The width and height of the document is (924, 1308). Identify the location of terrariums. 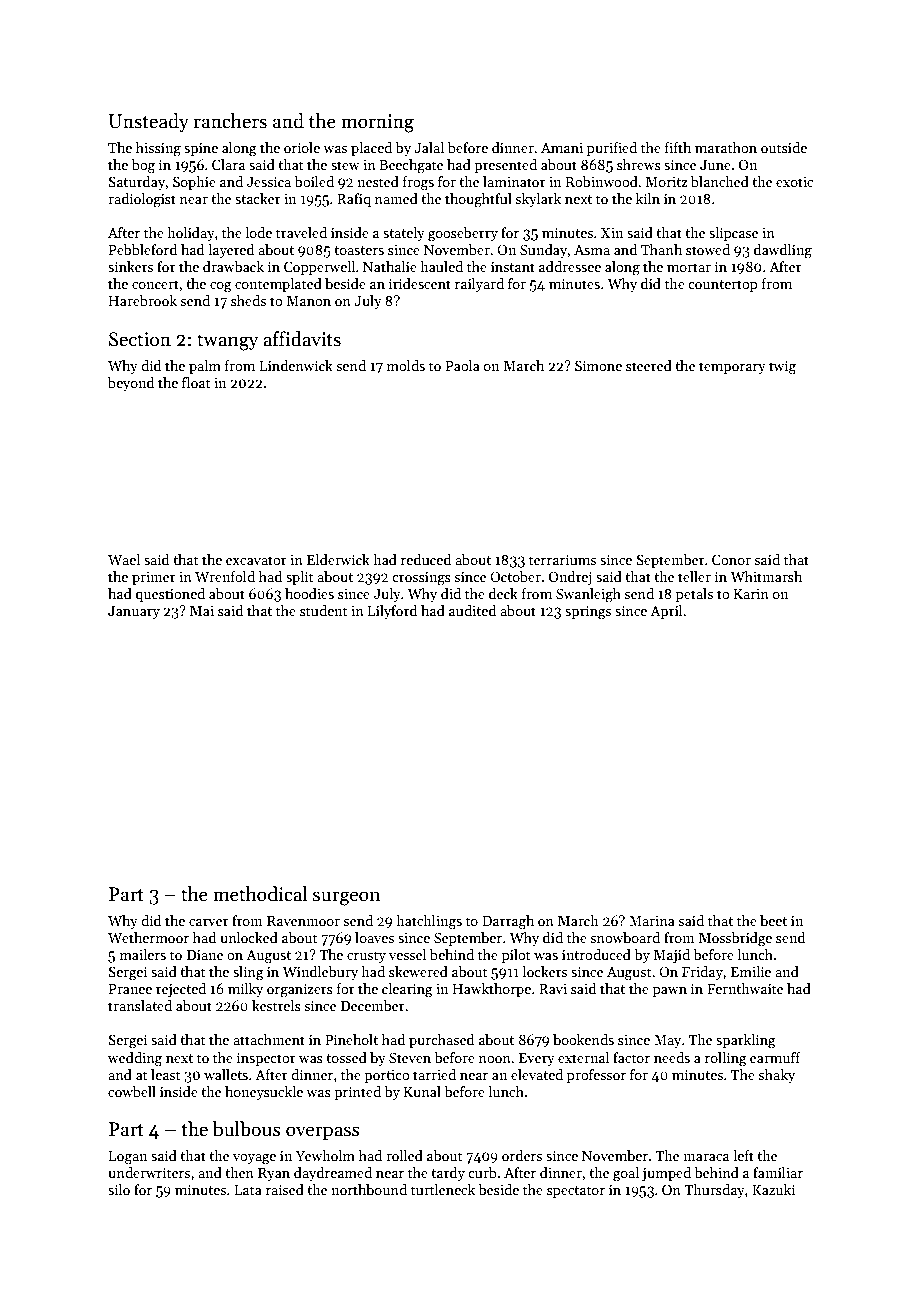
(562, 560).
